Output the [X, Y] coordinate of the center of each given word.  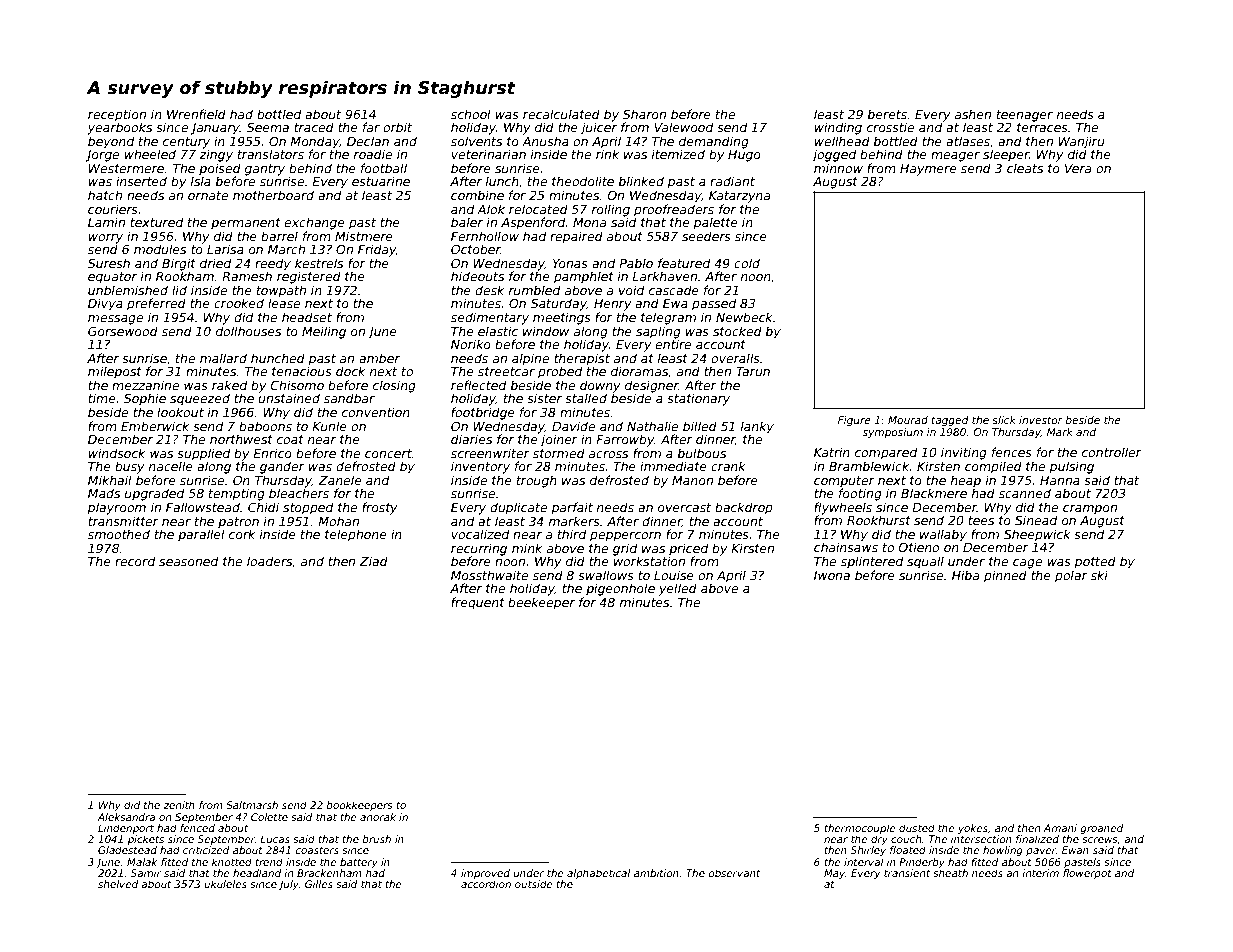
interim [1040, 873]
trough [537, 481]
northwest [241, 439]
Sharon [644, 114]
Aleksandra [126, 817]
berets [887, 114]
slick [1004, 420]
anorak [378, 817]
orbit [397, 127]
